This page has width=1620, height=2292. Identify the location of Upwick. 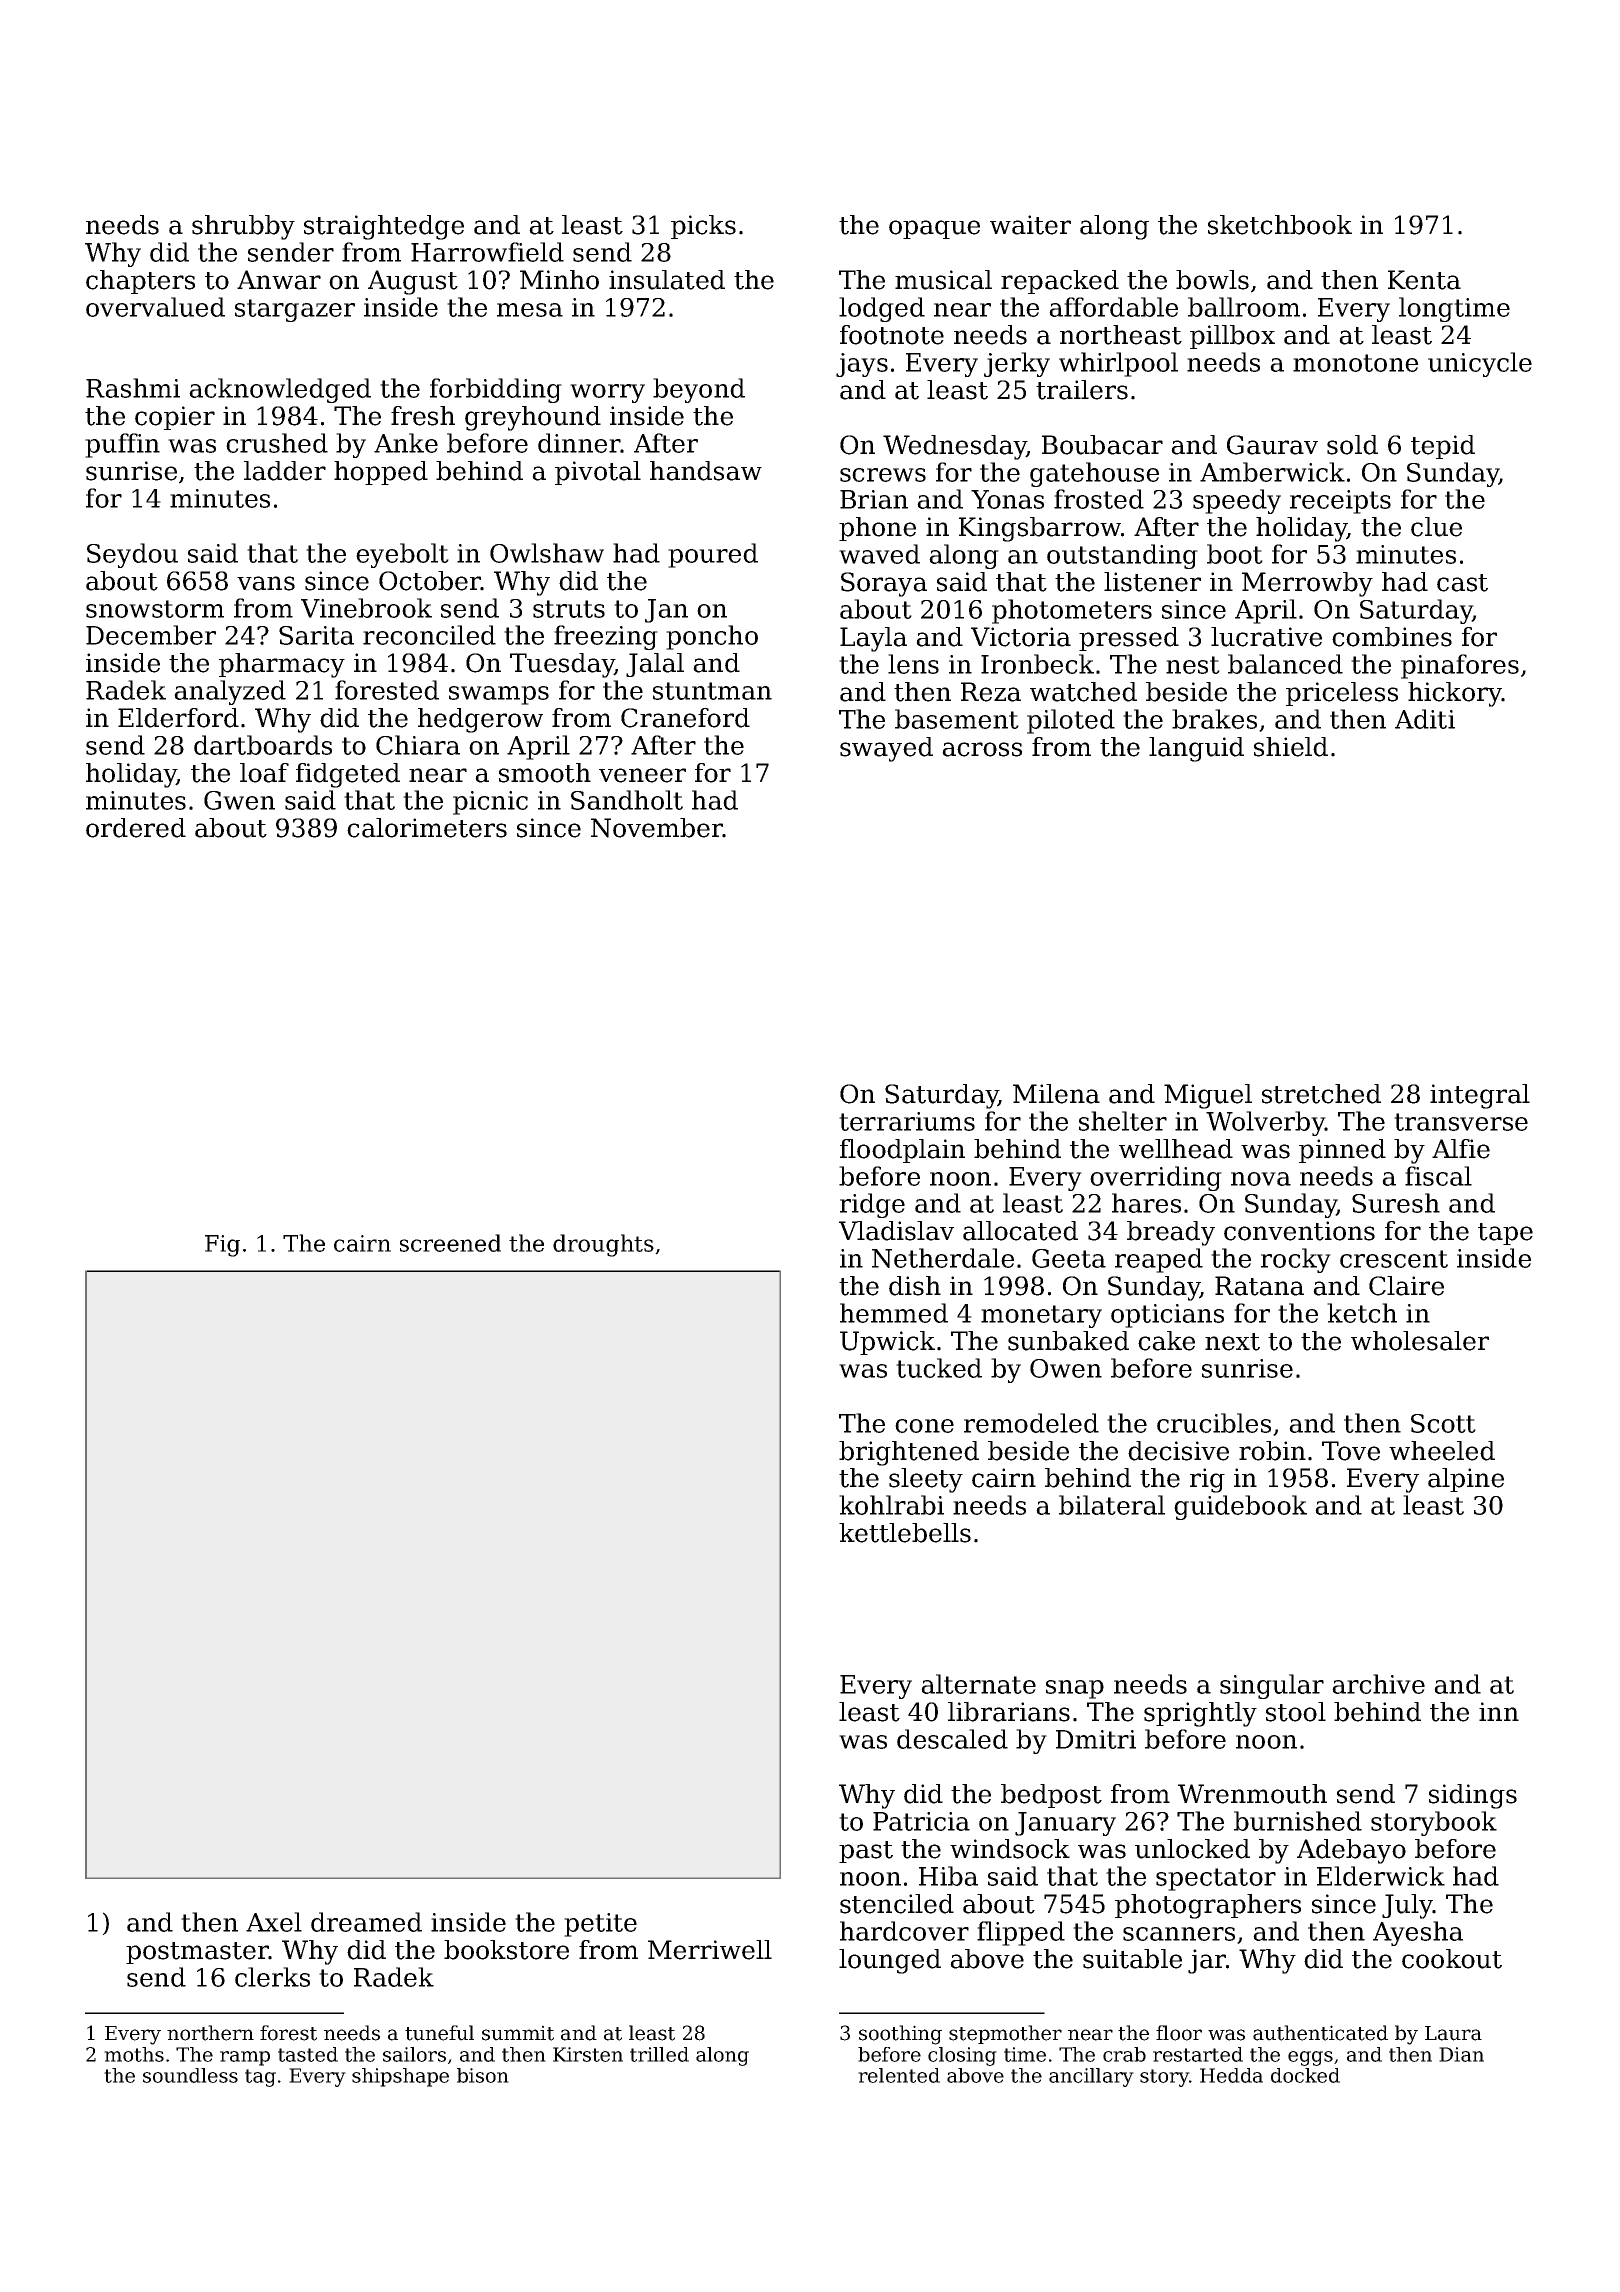
(887, 1343).
